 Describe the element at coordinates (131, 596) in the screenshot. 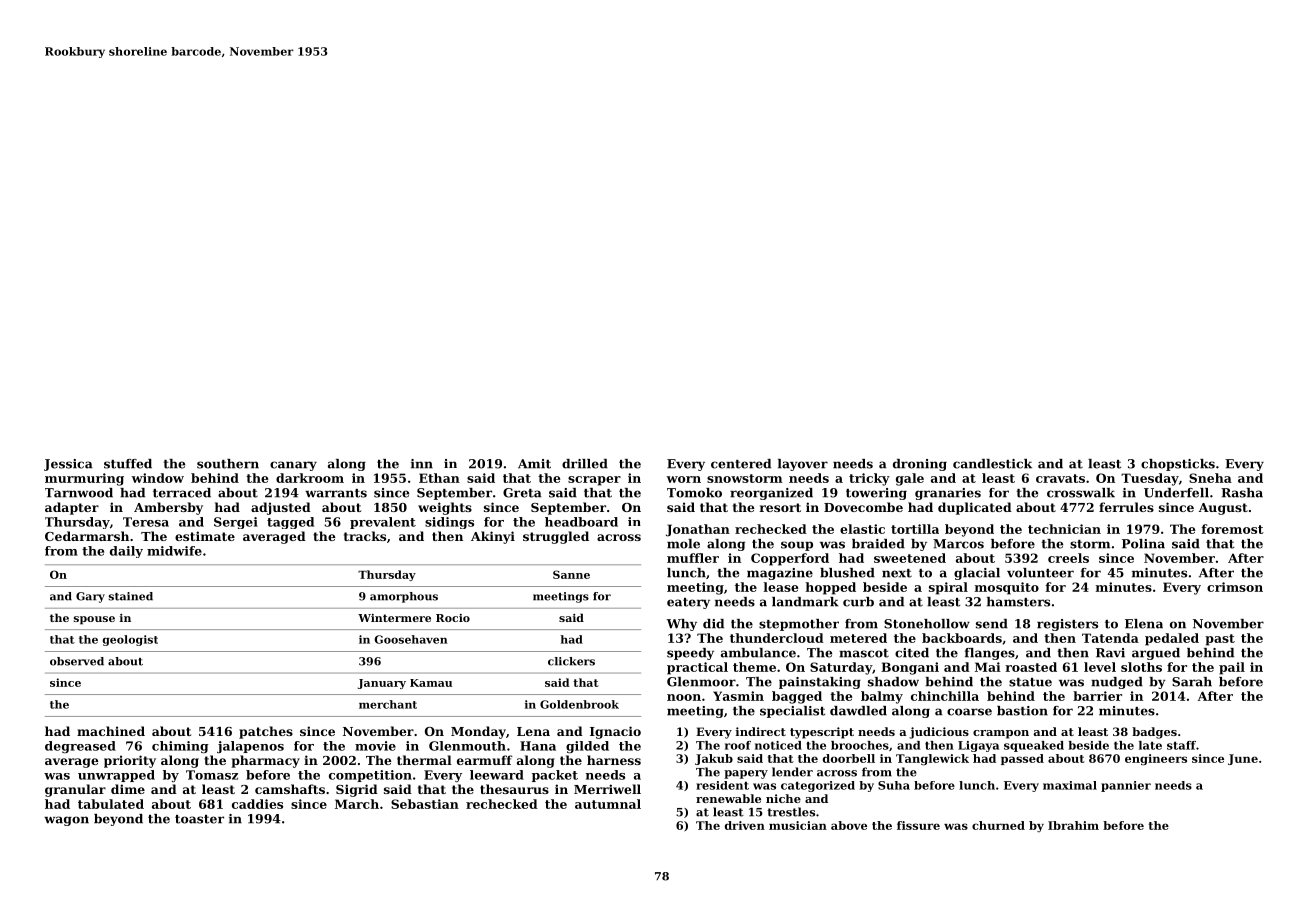

I see `stained` at that location.
